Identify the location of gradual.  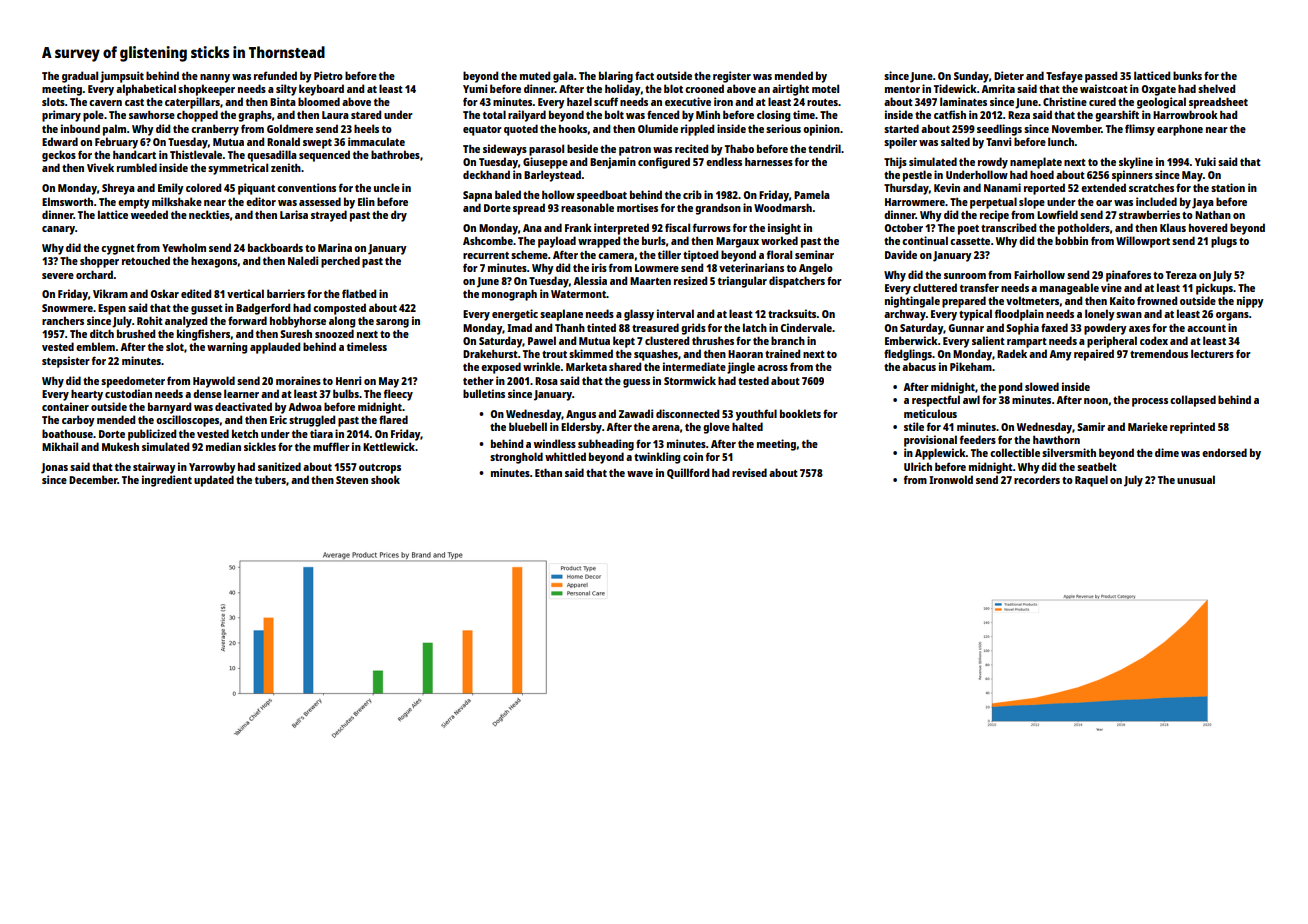
(80, 77).
